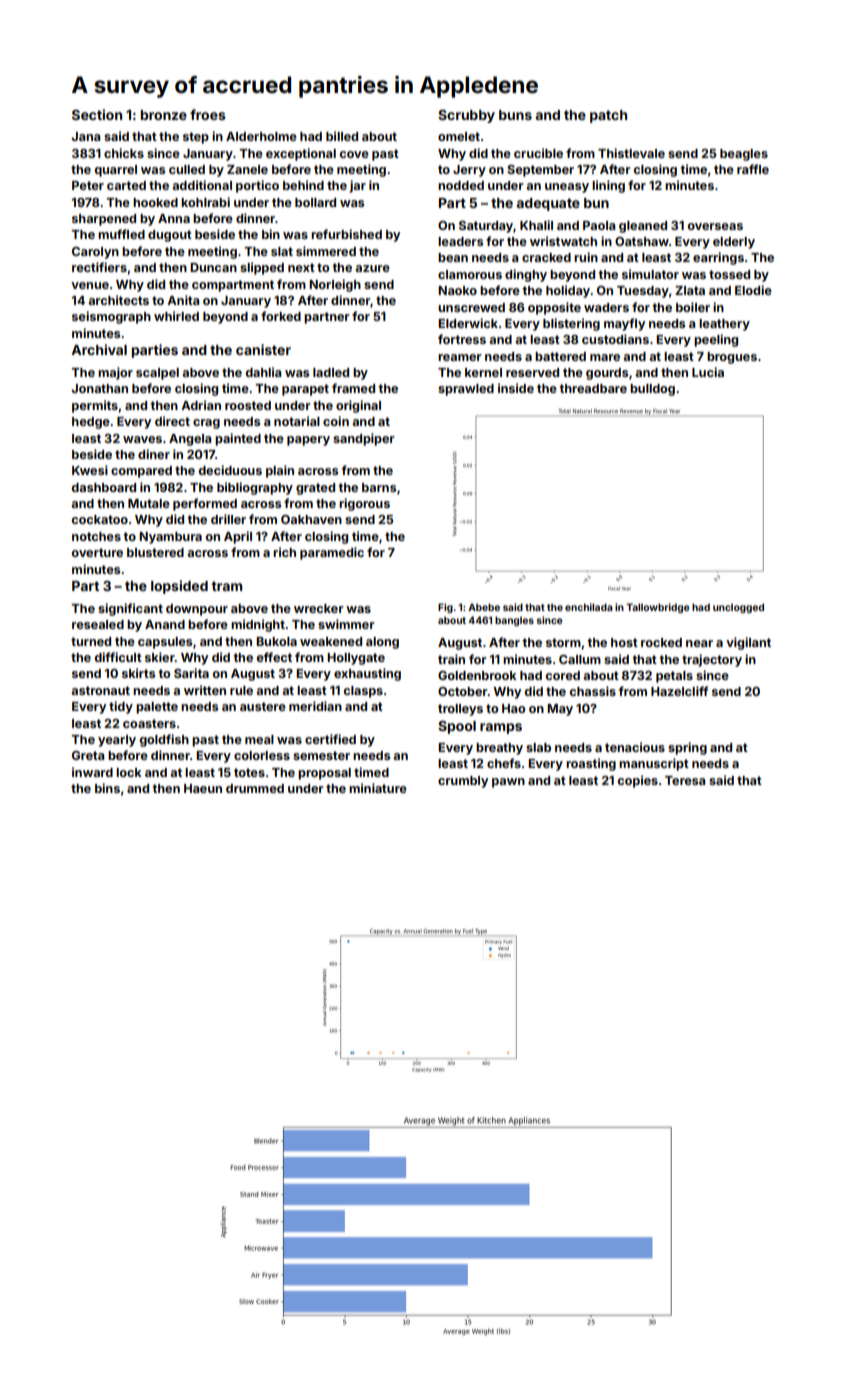 This screenshot has width=849, height=1400. I want to click on Scrubby, so click(466, 116).
